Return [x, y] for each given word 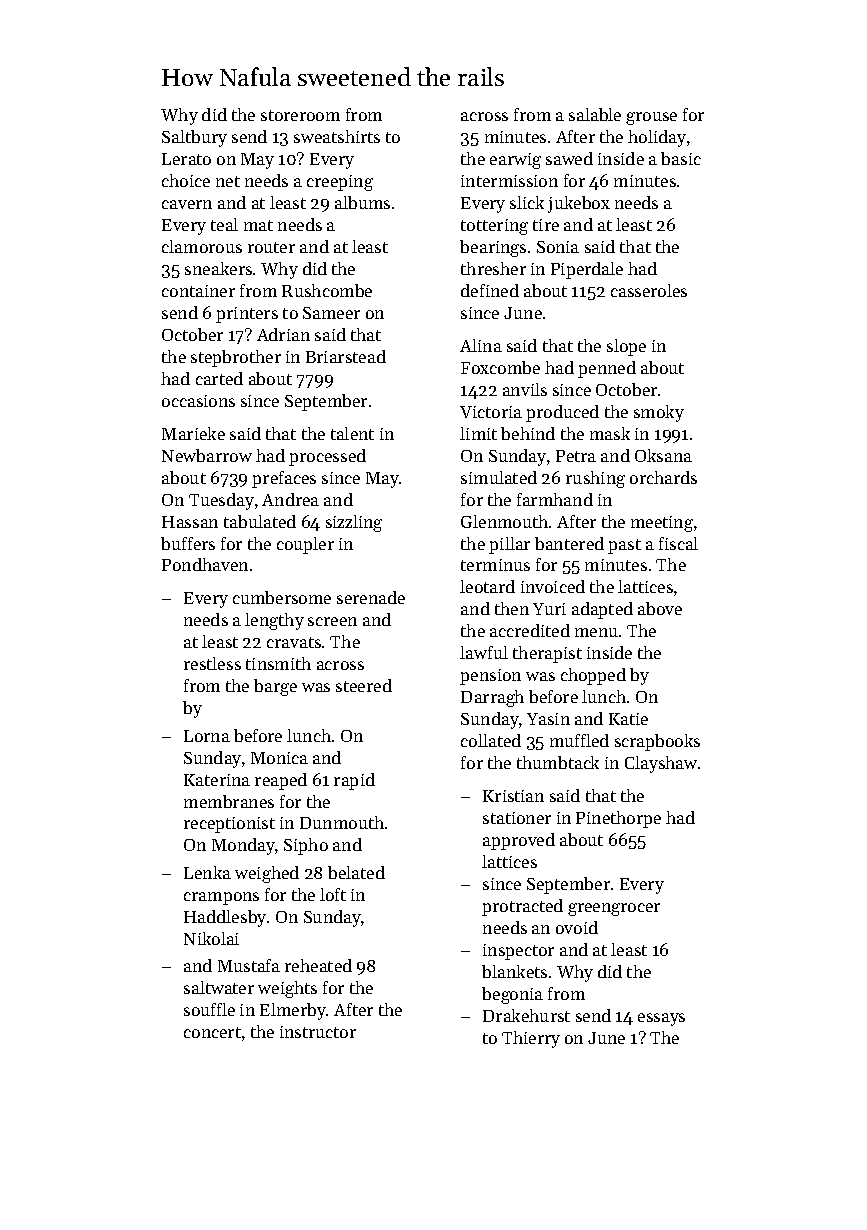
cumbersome [282, 597]
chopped [593, 676]
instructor [318, 1032]
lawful [484, 652]
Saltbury [194, 138]
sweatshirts [337, 136]
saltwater [219, 987]
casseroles [649, 290]
